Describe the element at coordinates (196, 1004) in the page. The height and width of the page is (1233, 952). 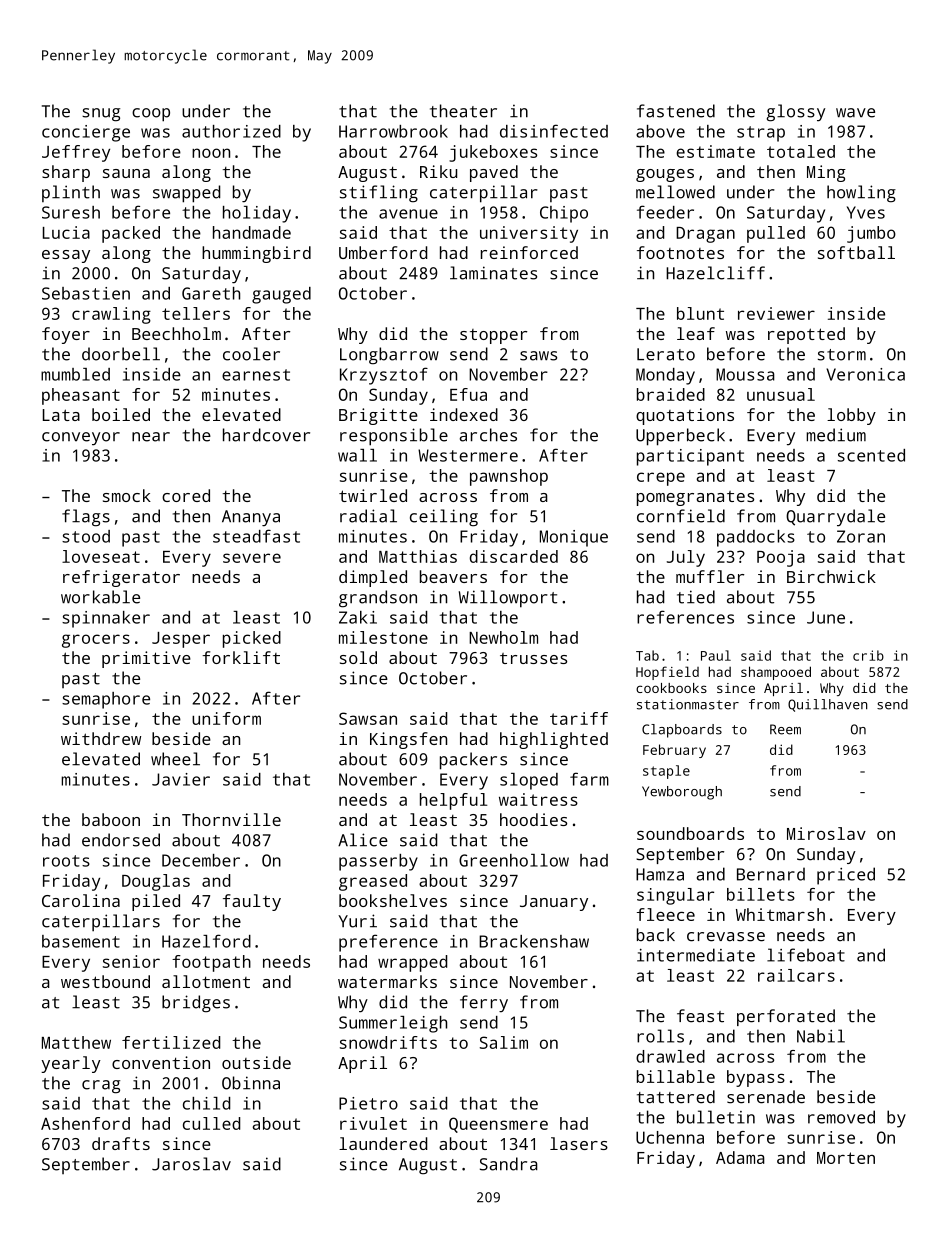
I see `bridges` at that location.
